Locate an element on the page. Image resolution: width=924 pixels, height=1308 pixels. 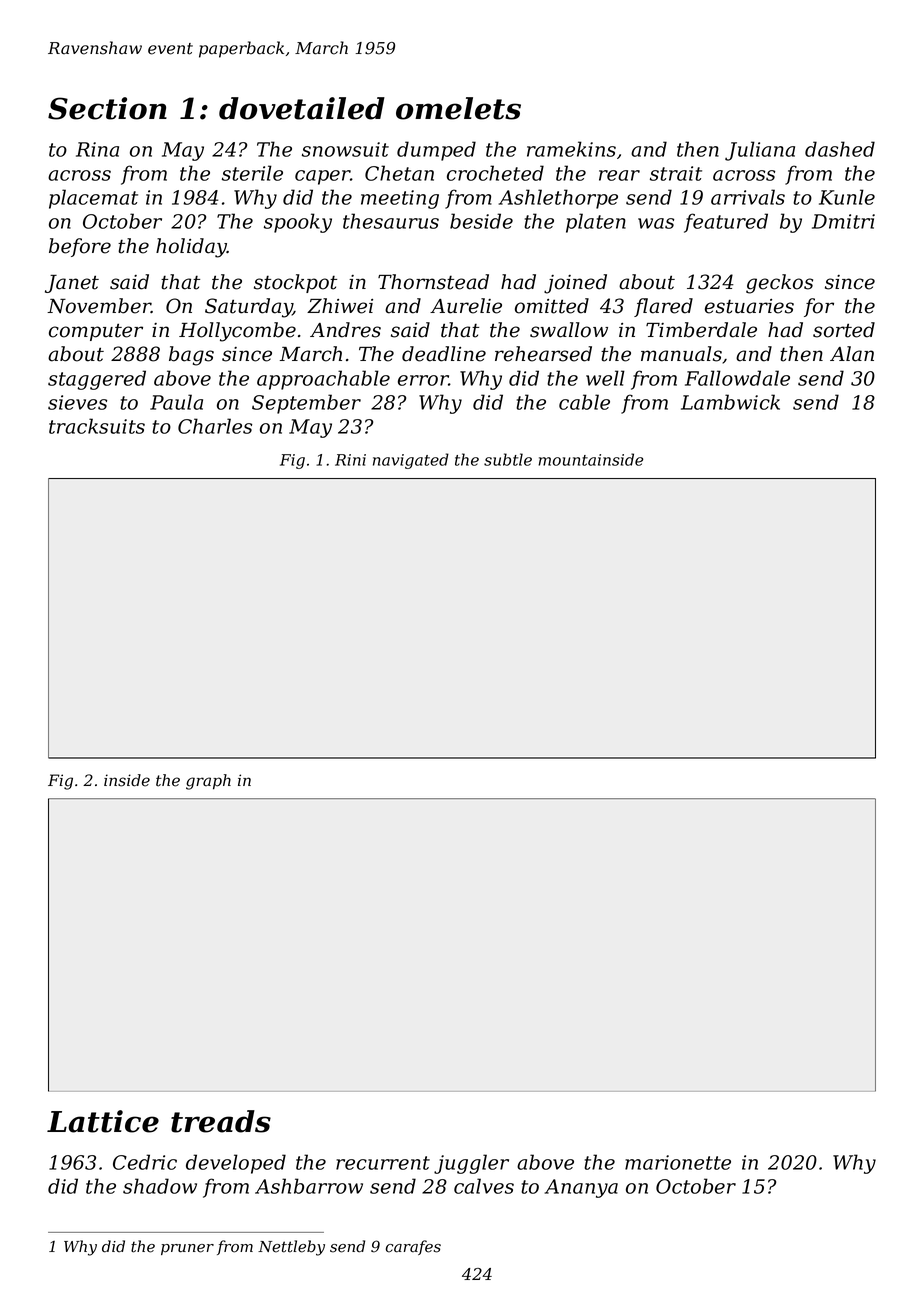
Charles is located at coordinates (215, 426).
